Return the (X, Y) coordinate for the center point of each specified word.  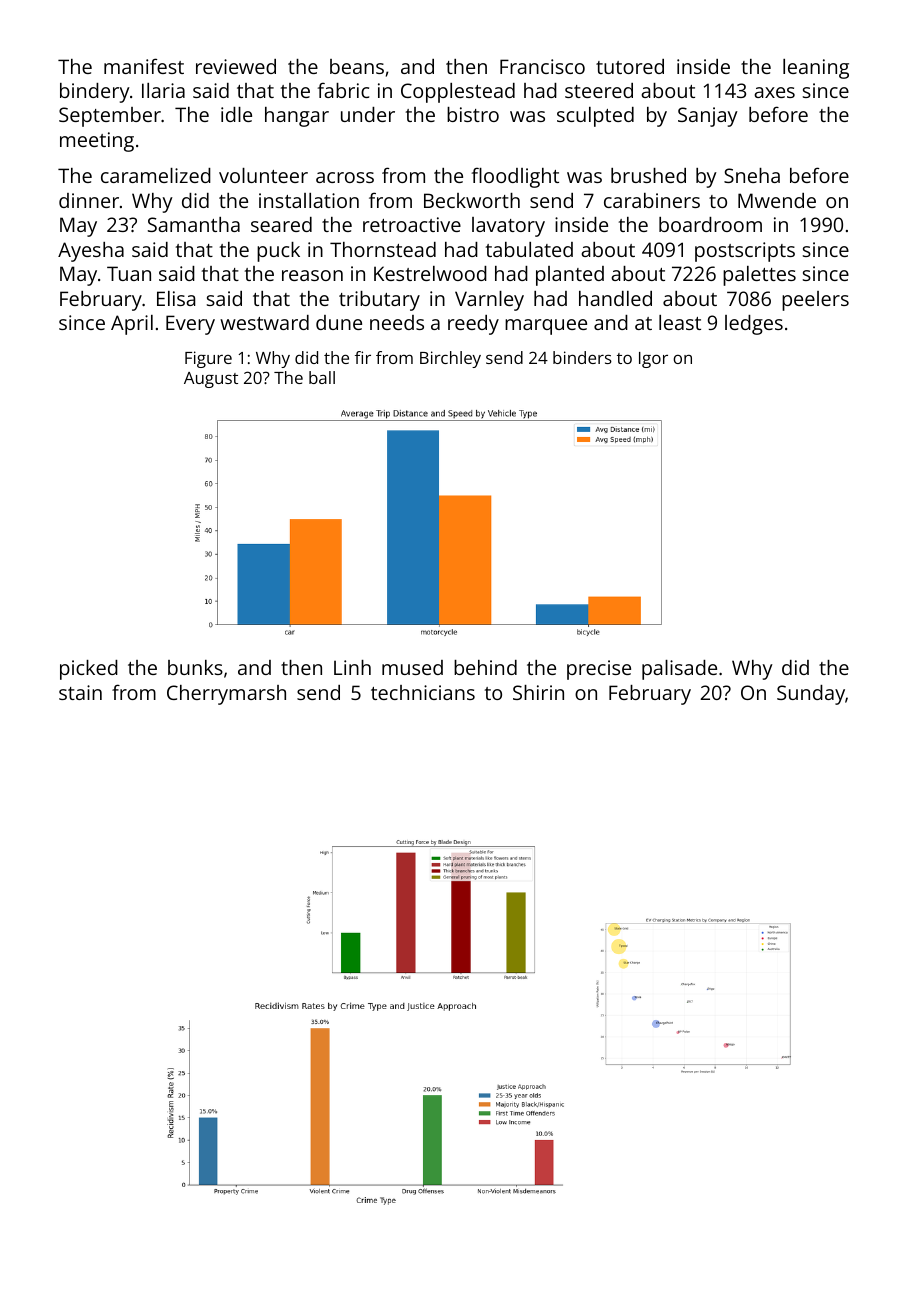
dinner (89, 200)
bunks (195, 667)
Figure (208, 359)
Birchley (450, 359)
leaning (816, 69)
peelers (815, 301)
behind (485, 667)
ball (322, 377)
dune (339, 322)
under (368, 114)
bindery (95, 93)
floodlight (515, 177)
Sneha (752, 175)
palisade (679, 670)
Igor (653, 360)
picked (89, 670)
